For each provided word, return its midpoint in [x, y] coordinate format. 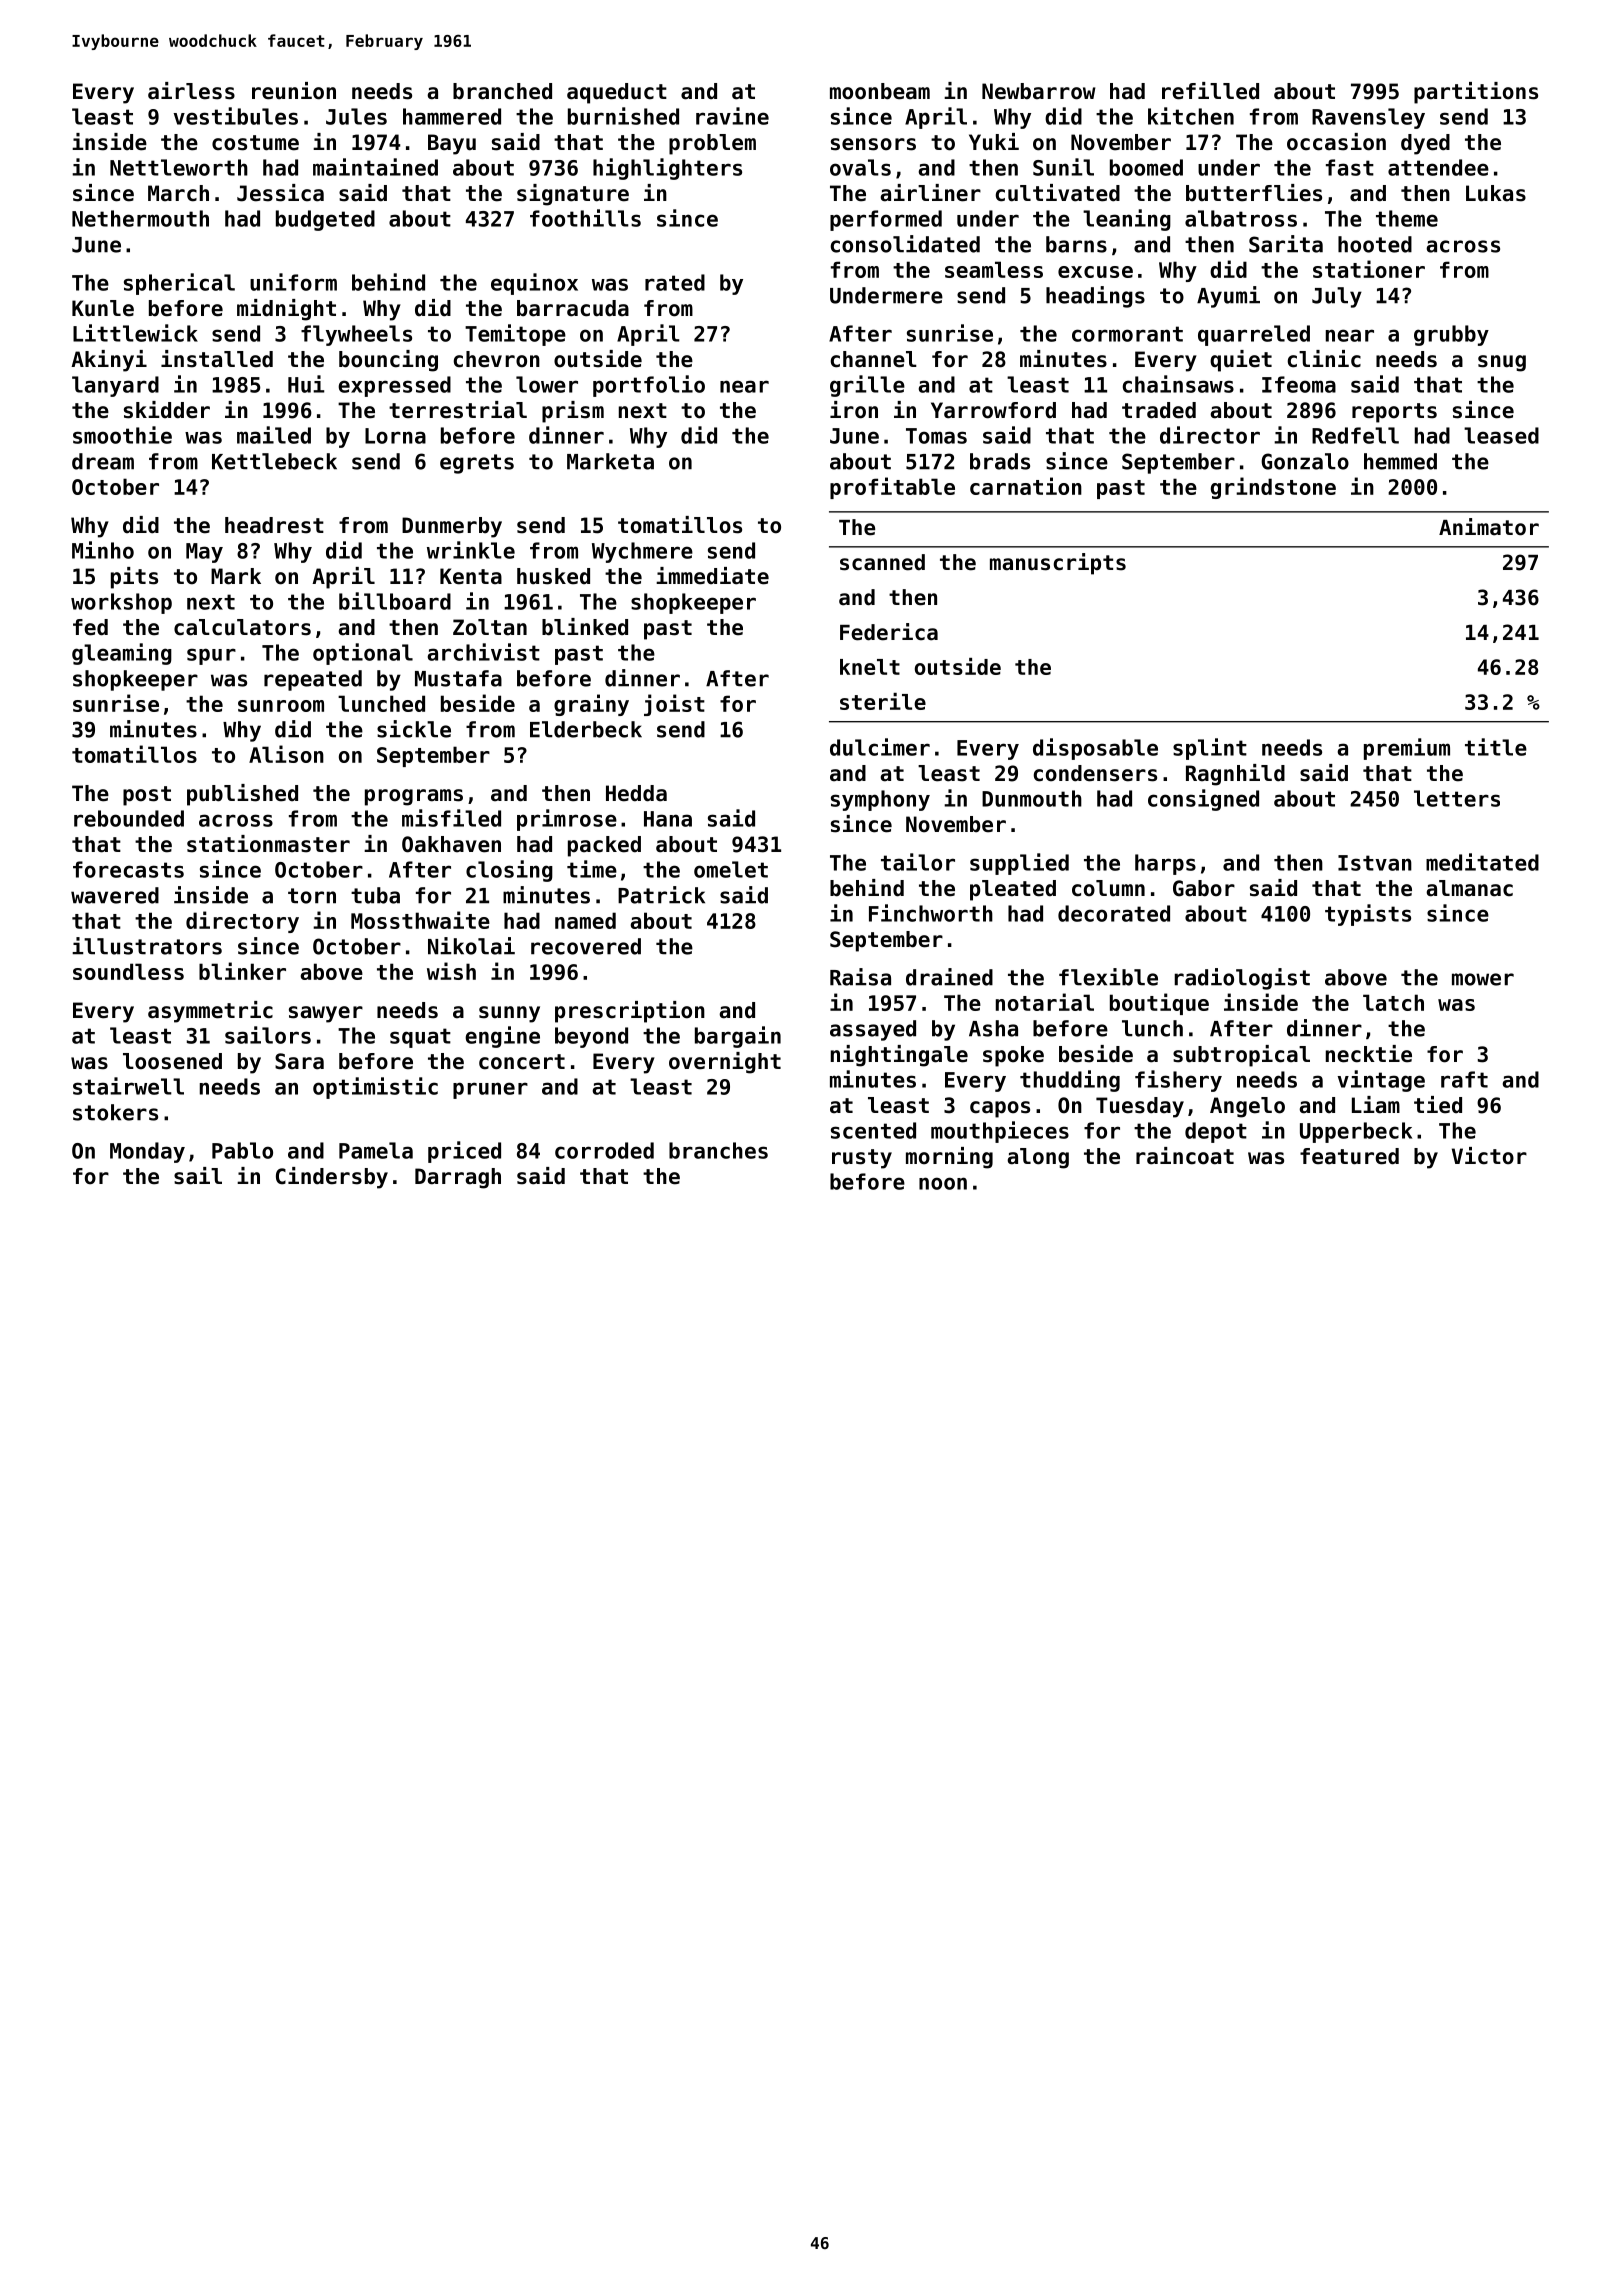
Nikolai [471, 946]
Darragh [458, 1178]
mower [1483, 979]
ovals [860, 167]
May [204, 553]
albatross [1241, 218]
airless [191, 91]
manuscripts [1058, 564]
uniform [293, 282]
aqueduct [617, 93]
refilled [1210, 91]
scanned [882, 562]
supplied [1019, 864]
